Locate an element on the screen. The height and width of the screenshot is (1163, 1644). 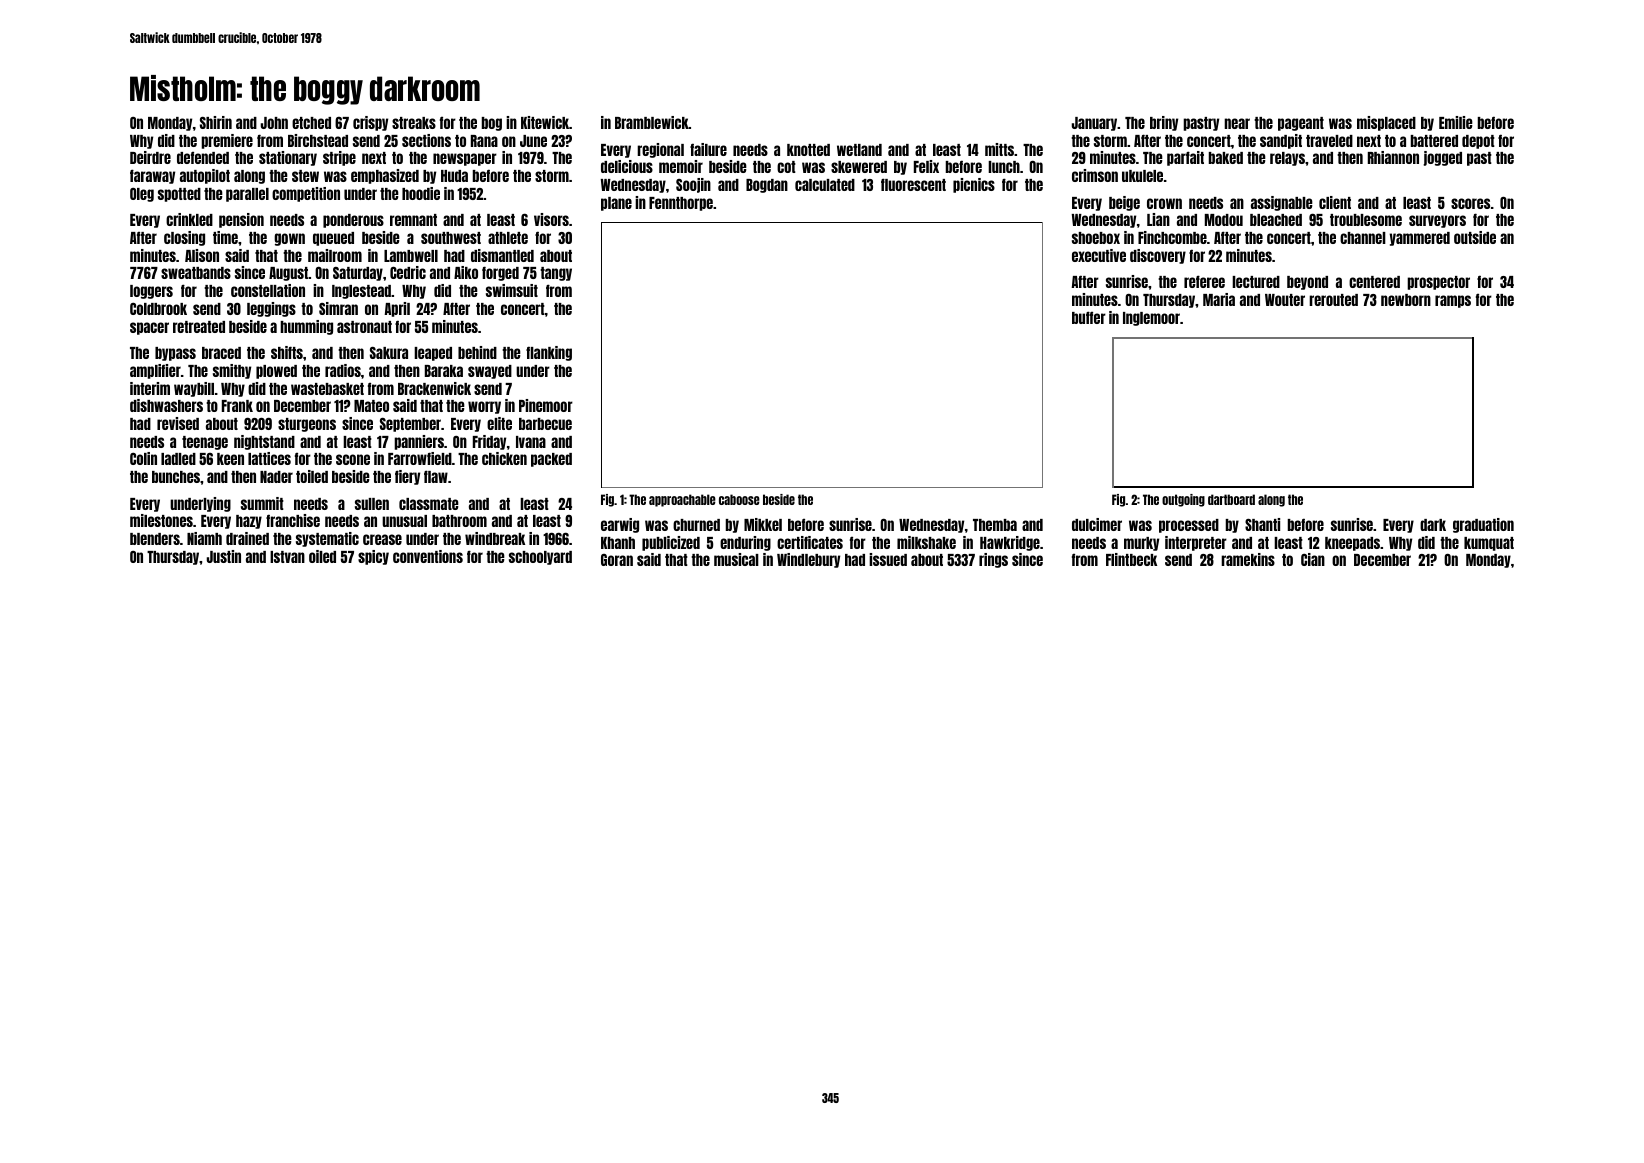
scone is located at coordinates (353, 459).
